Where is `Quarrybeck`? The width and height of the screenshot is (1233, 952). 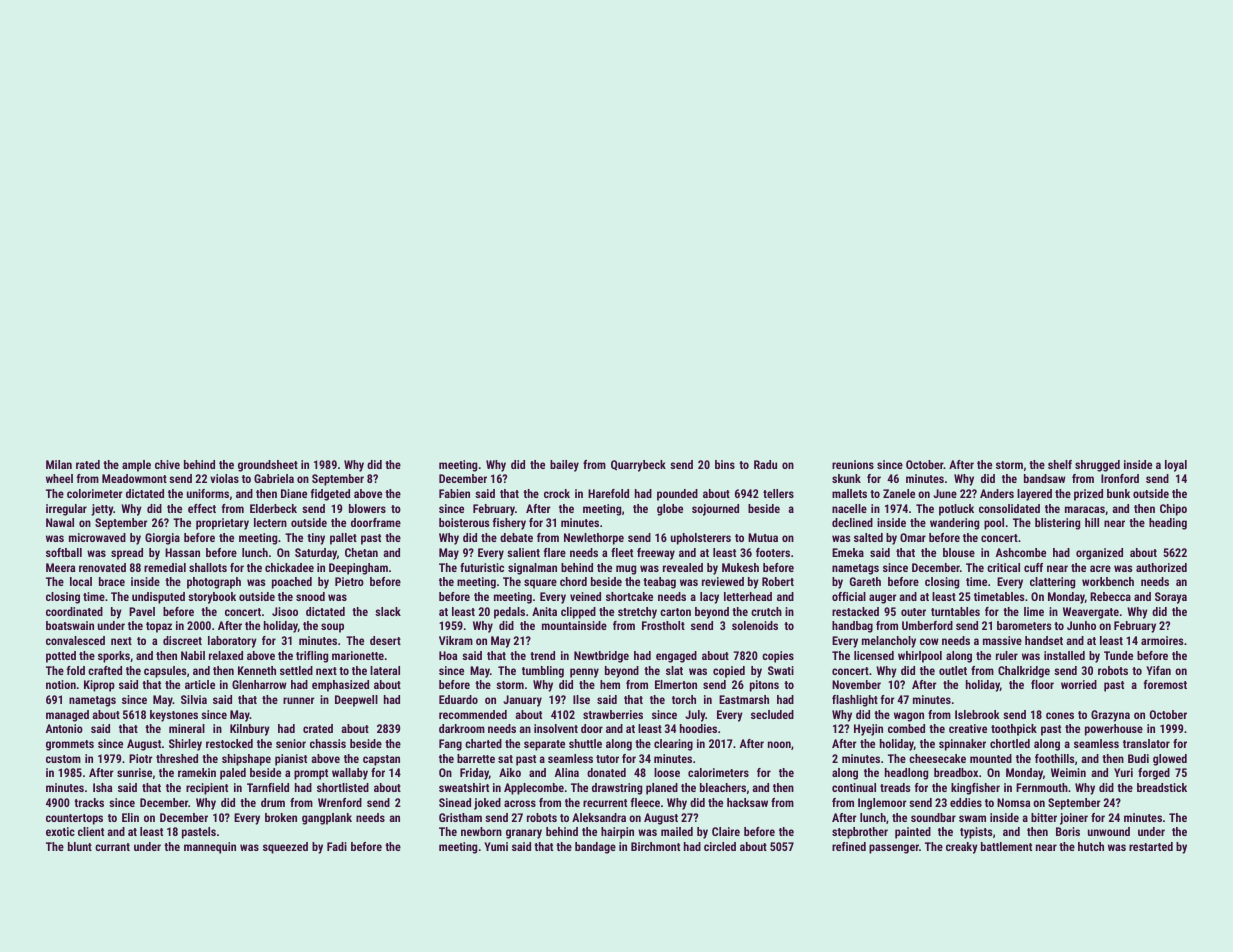 Quarrybeck is located at coordinates (638, 466).
